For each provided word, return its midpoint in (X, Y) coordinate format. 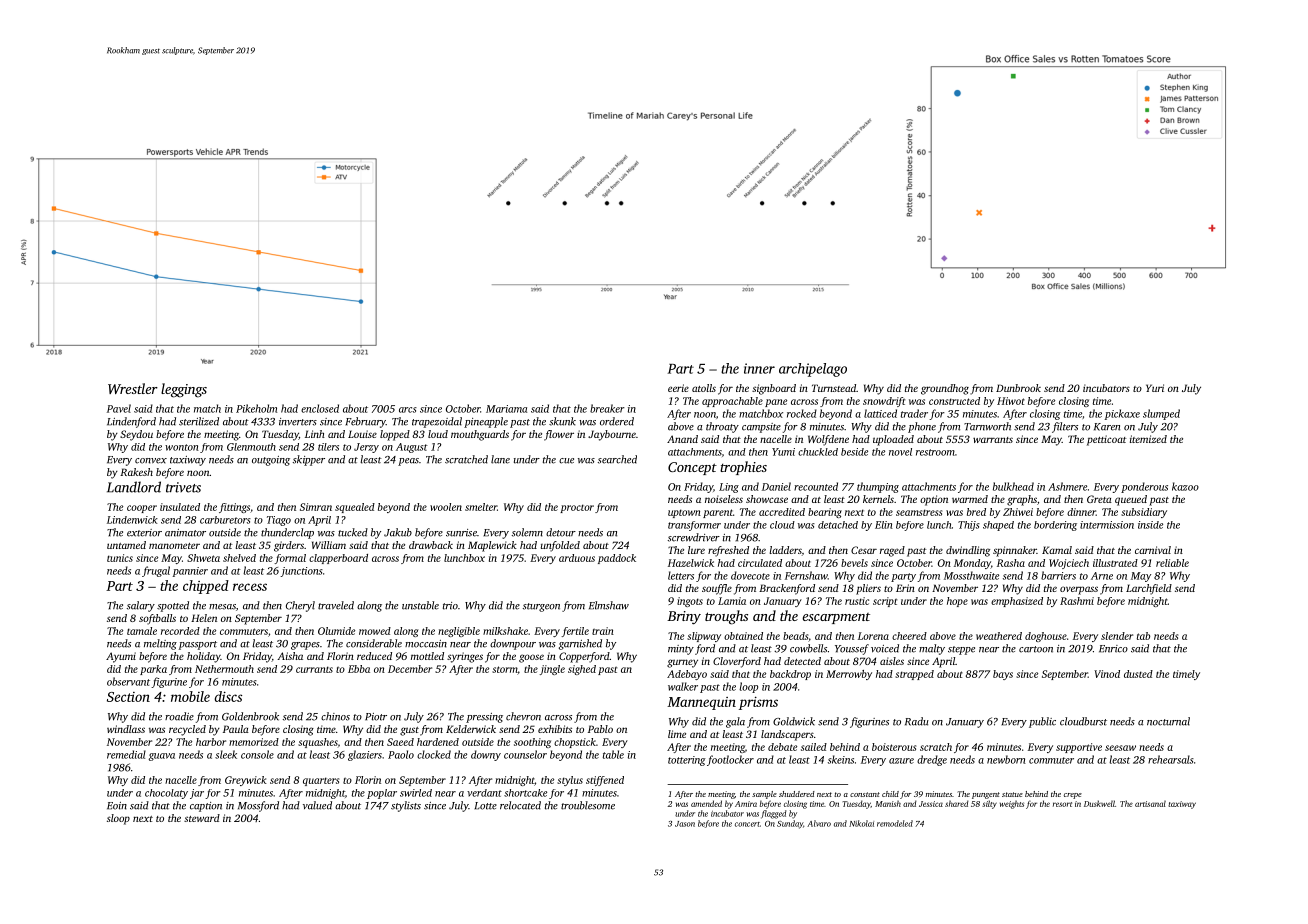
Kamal (1057, 550)
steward (202, 818)
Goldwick (794, 721)
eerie (678, 388)
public (1042, 722)
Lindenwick (132, 520)
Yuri (1155, 388)
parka (153, 670)
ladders (786, 550)
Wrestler (133, 388)
